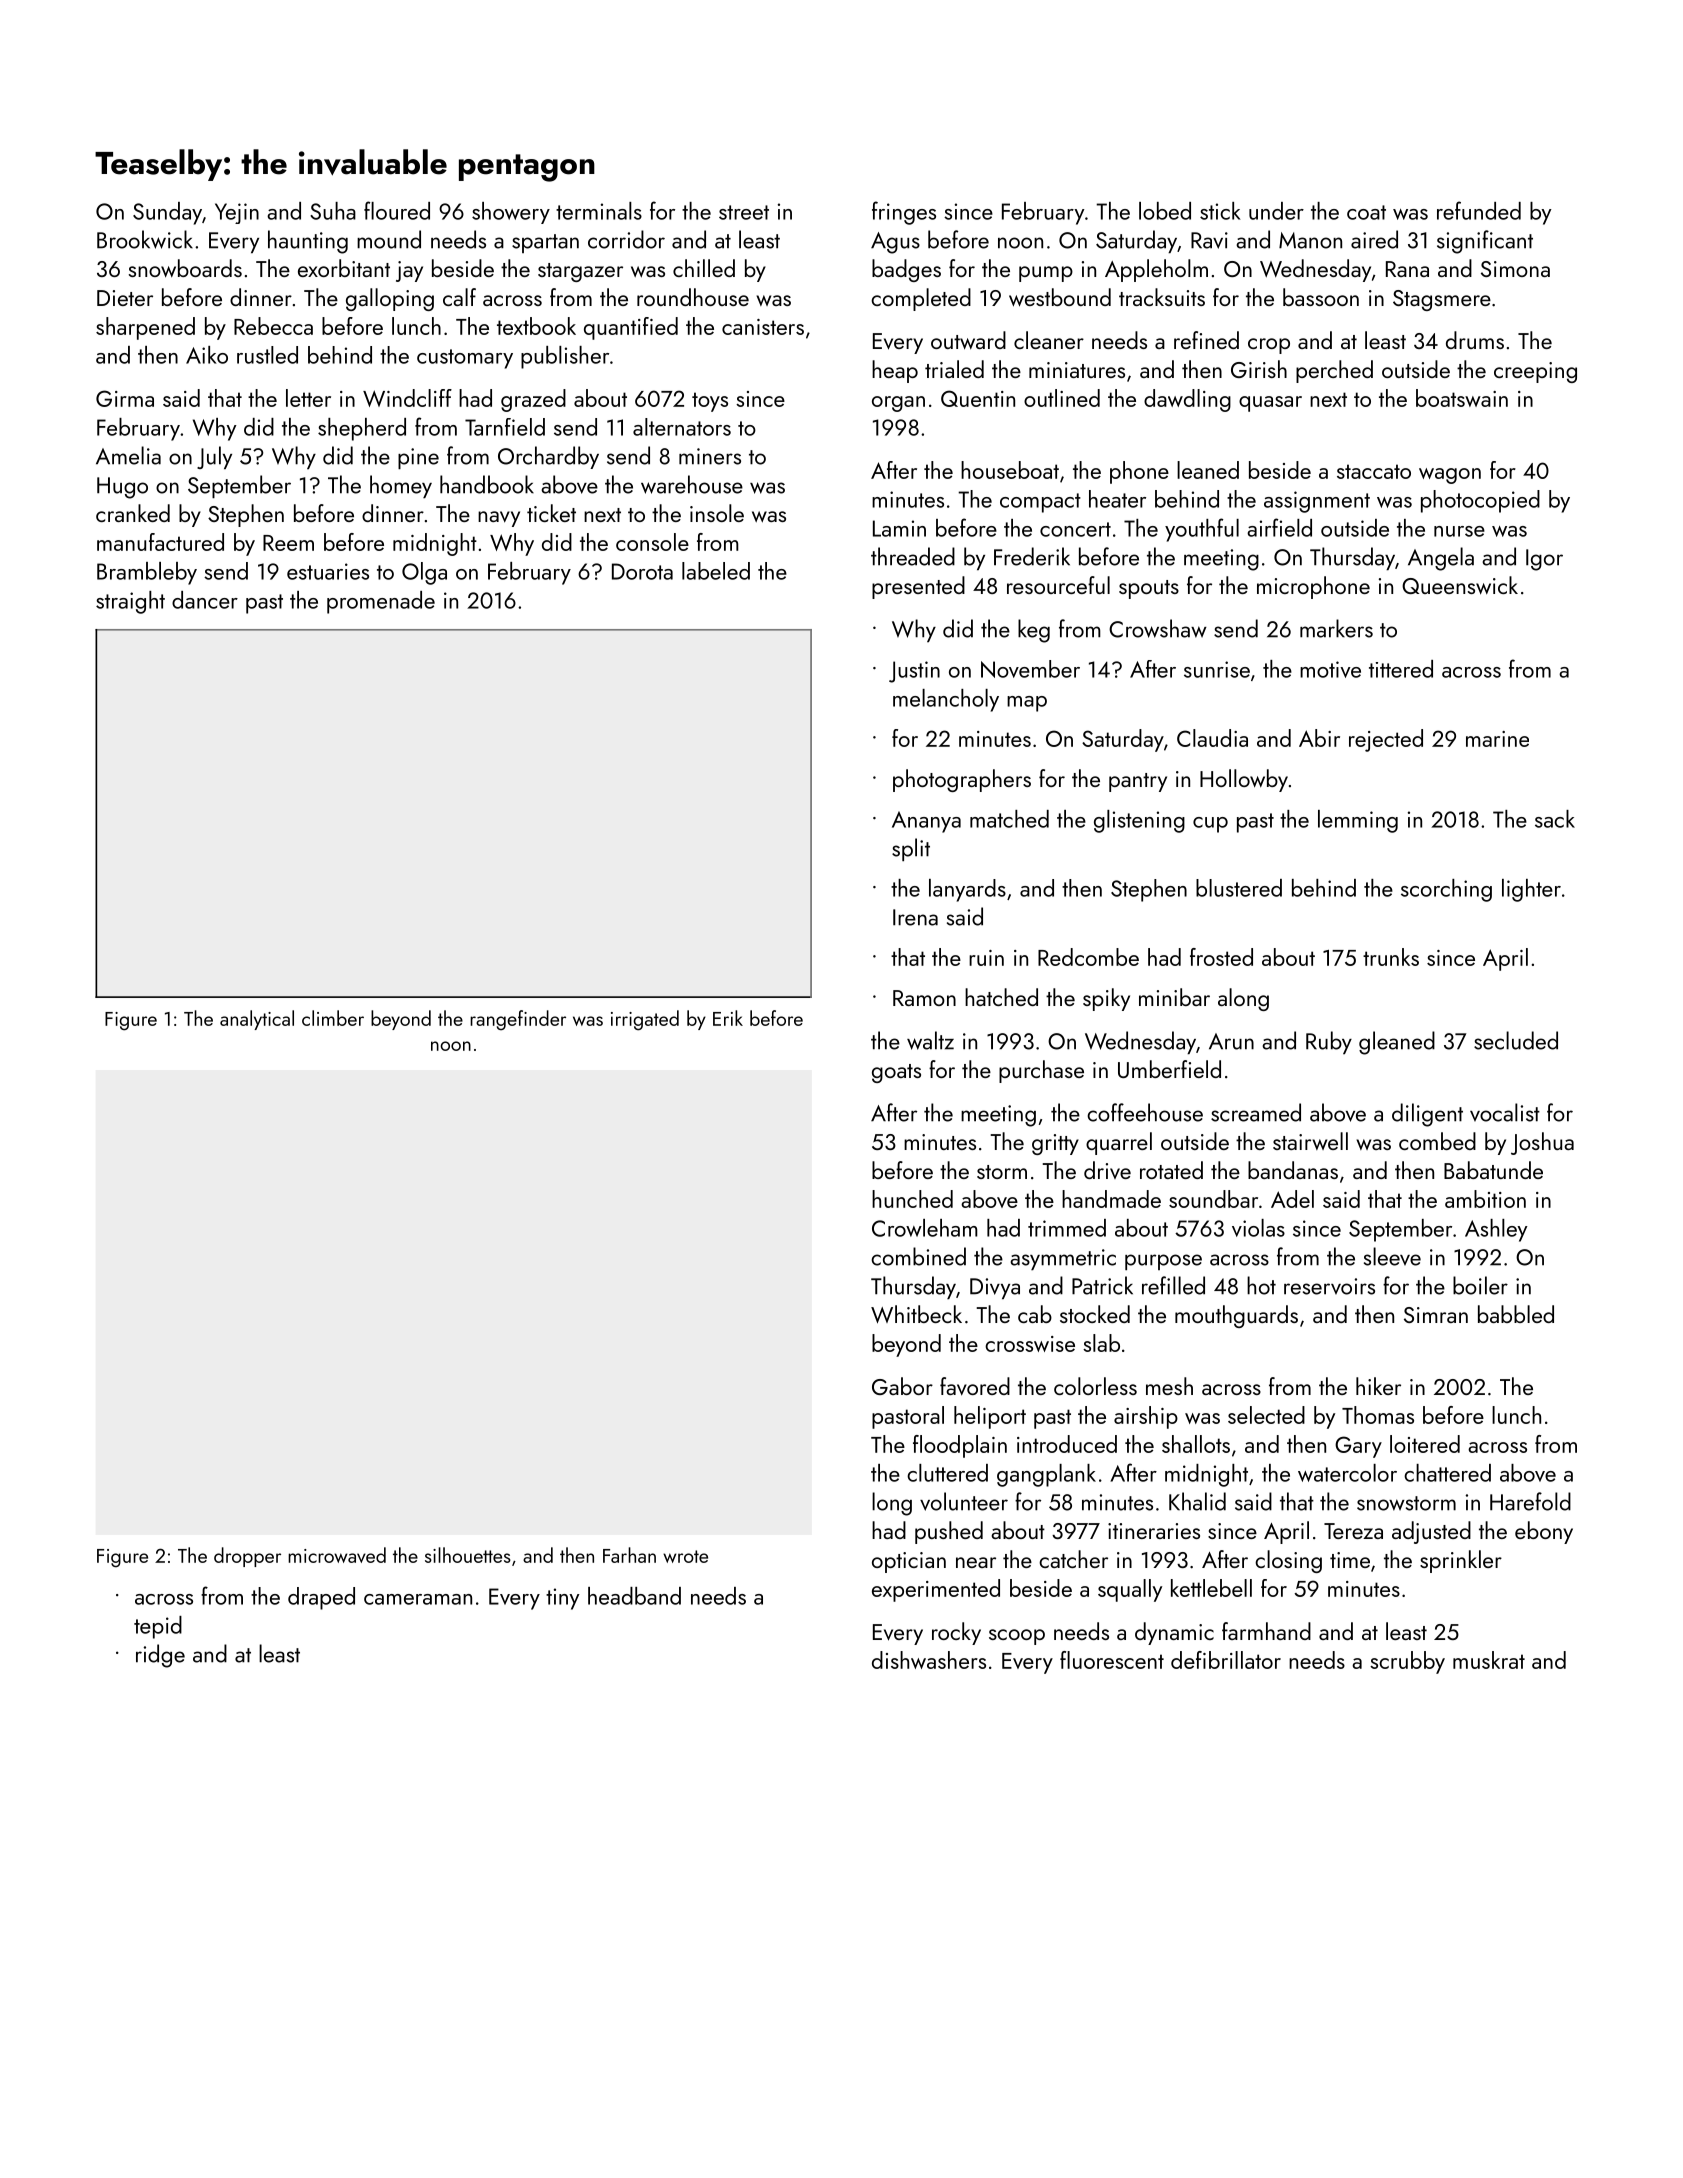 Image resolution: width=1683 pixels, height=2178 pixels. What do you see at coordinates (912, 1199) in the screenshot?
I see `hunched` at bounding box center [912, 1199].
